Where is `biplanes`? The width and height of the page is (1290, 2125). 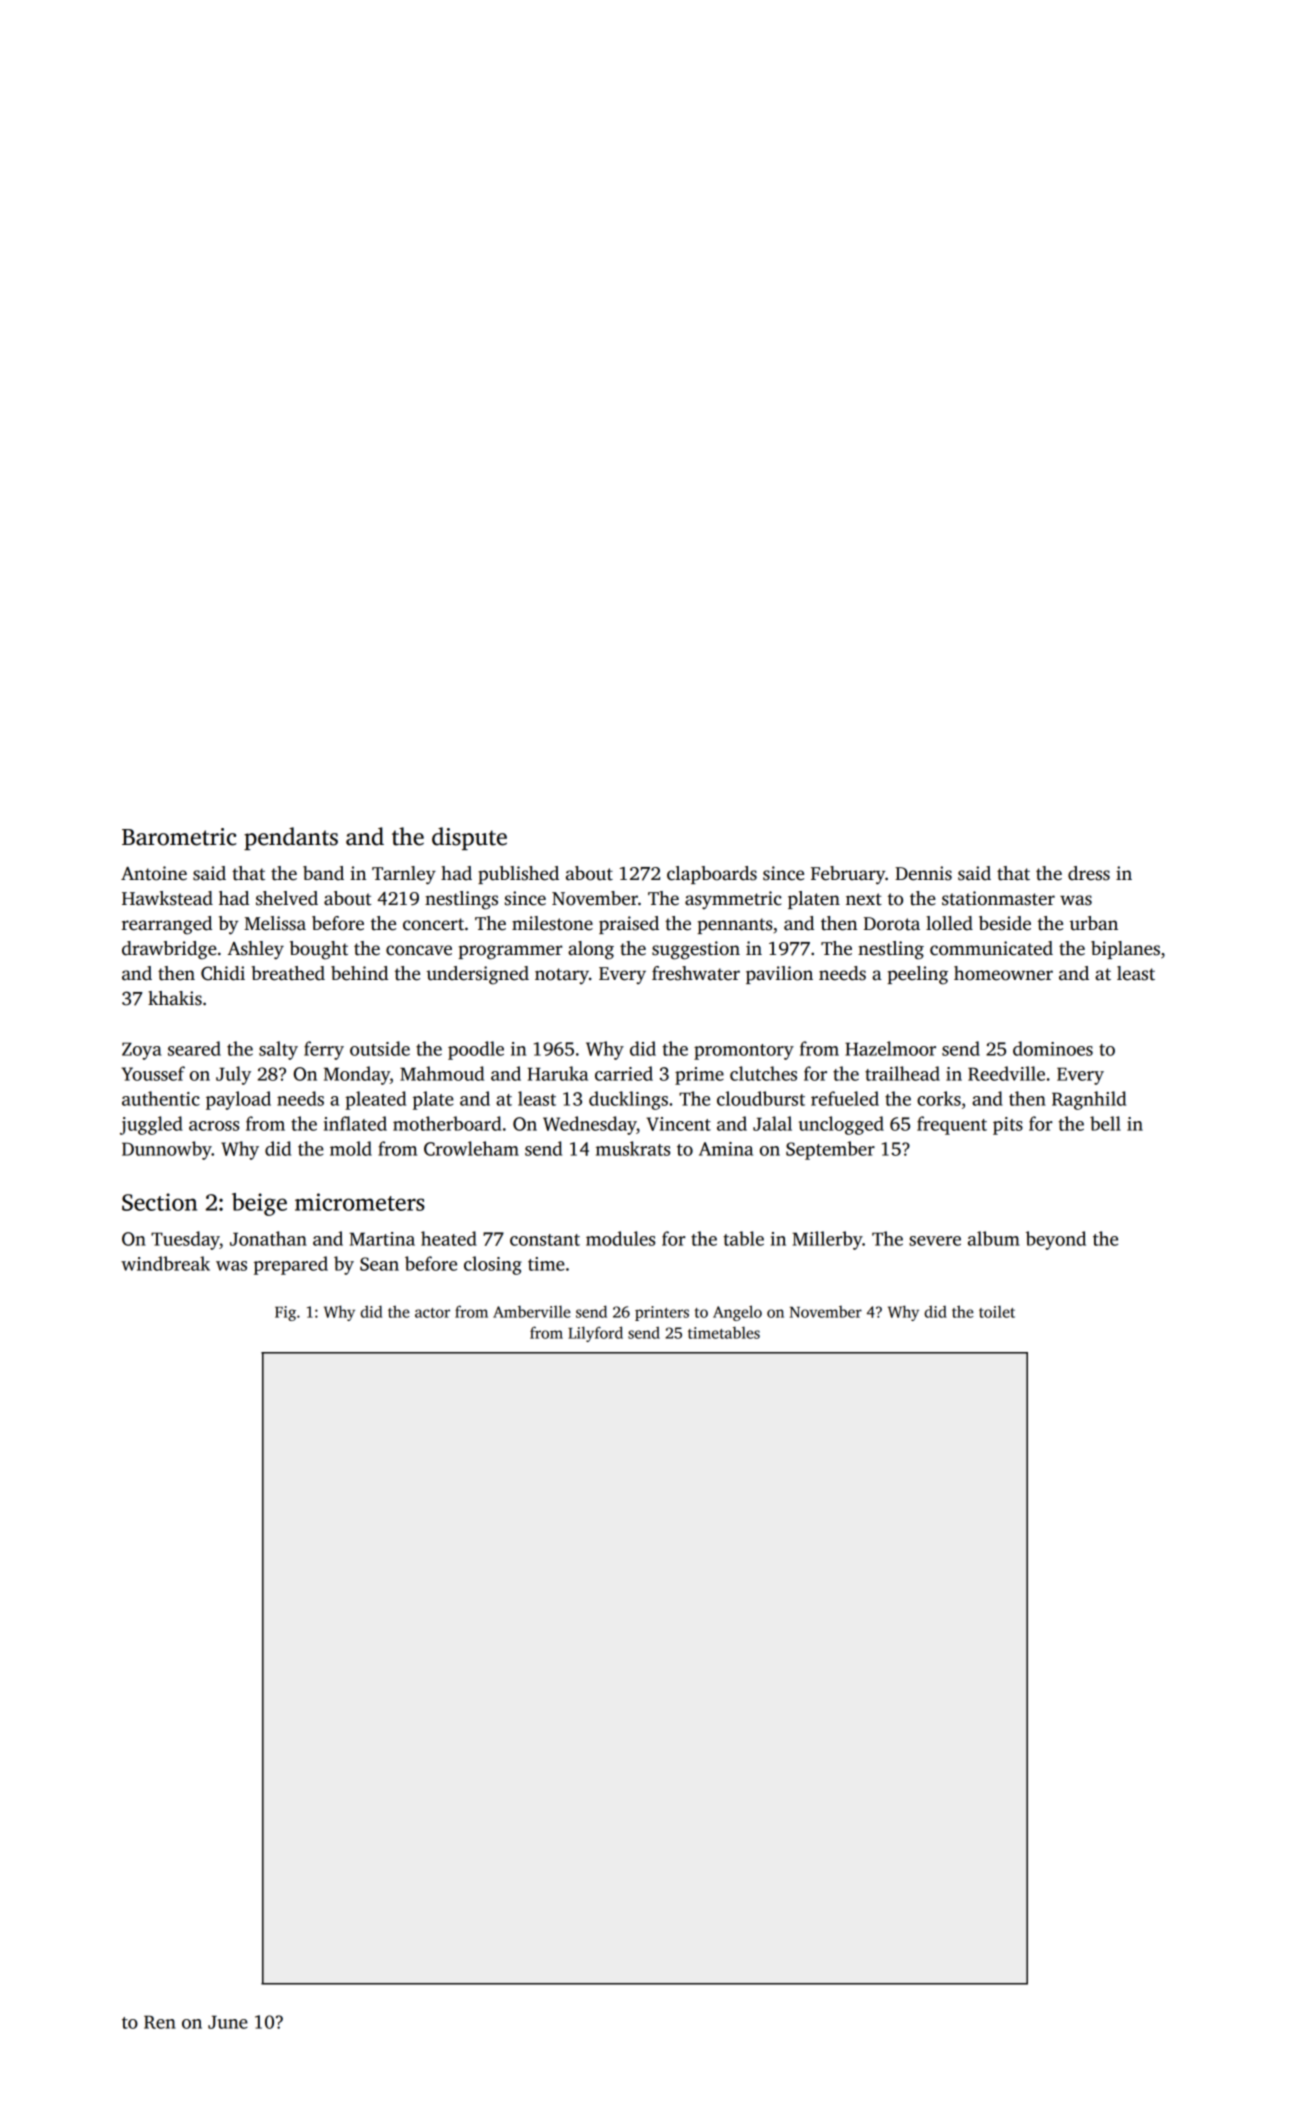
biplanes is located at coordinates (1125, 950).
